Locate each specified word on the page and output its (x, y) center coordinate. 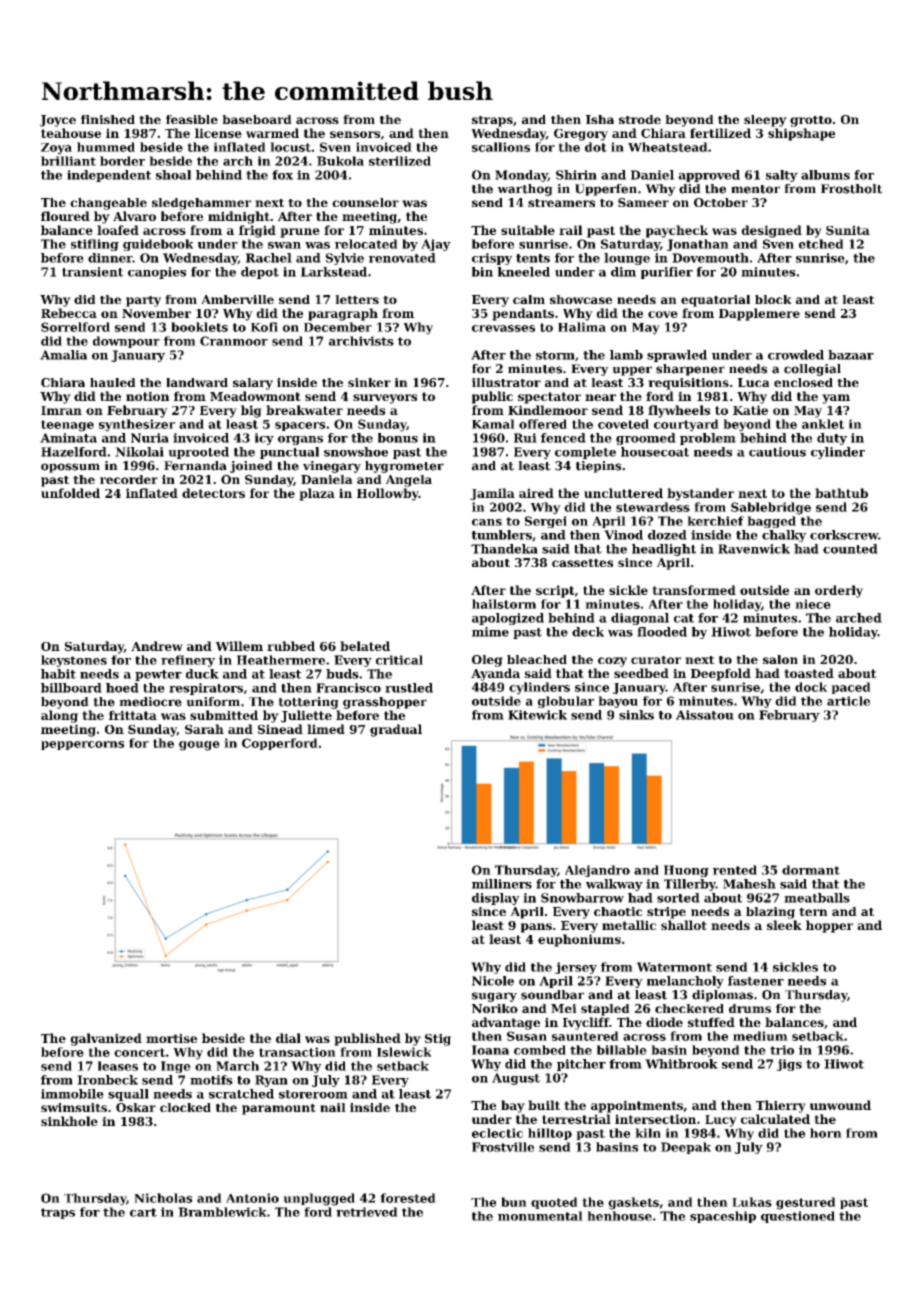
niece (813, 604)
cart (143, 1212)
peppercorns (83, 745)
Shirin (576, 175)
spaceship (723, 1217)
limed (326, 729)
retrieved (367, 1212)
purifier (667, 273)
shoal (173, 175)
